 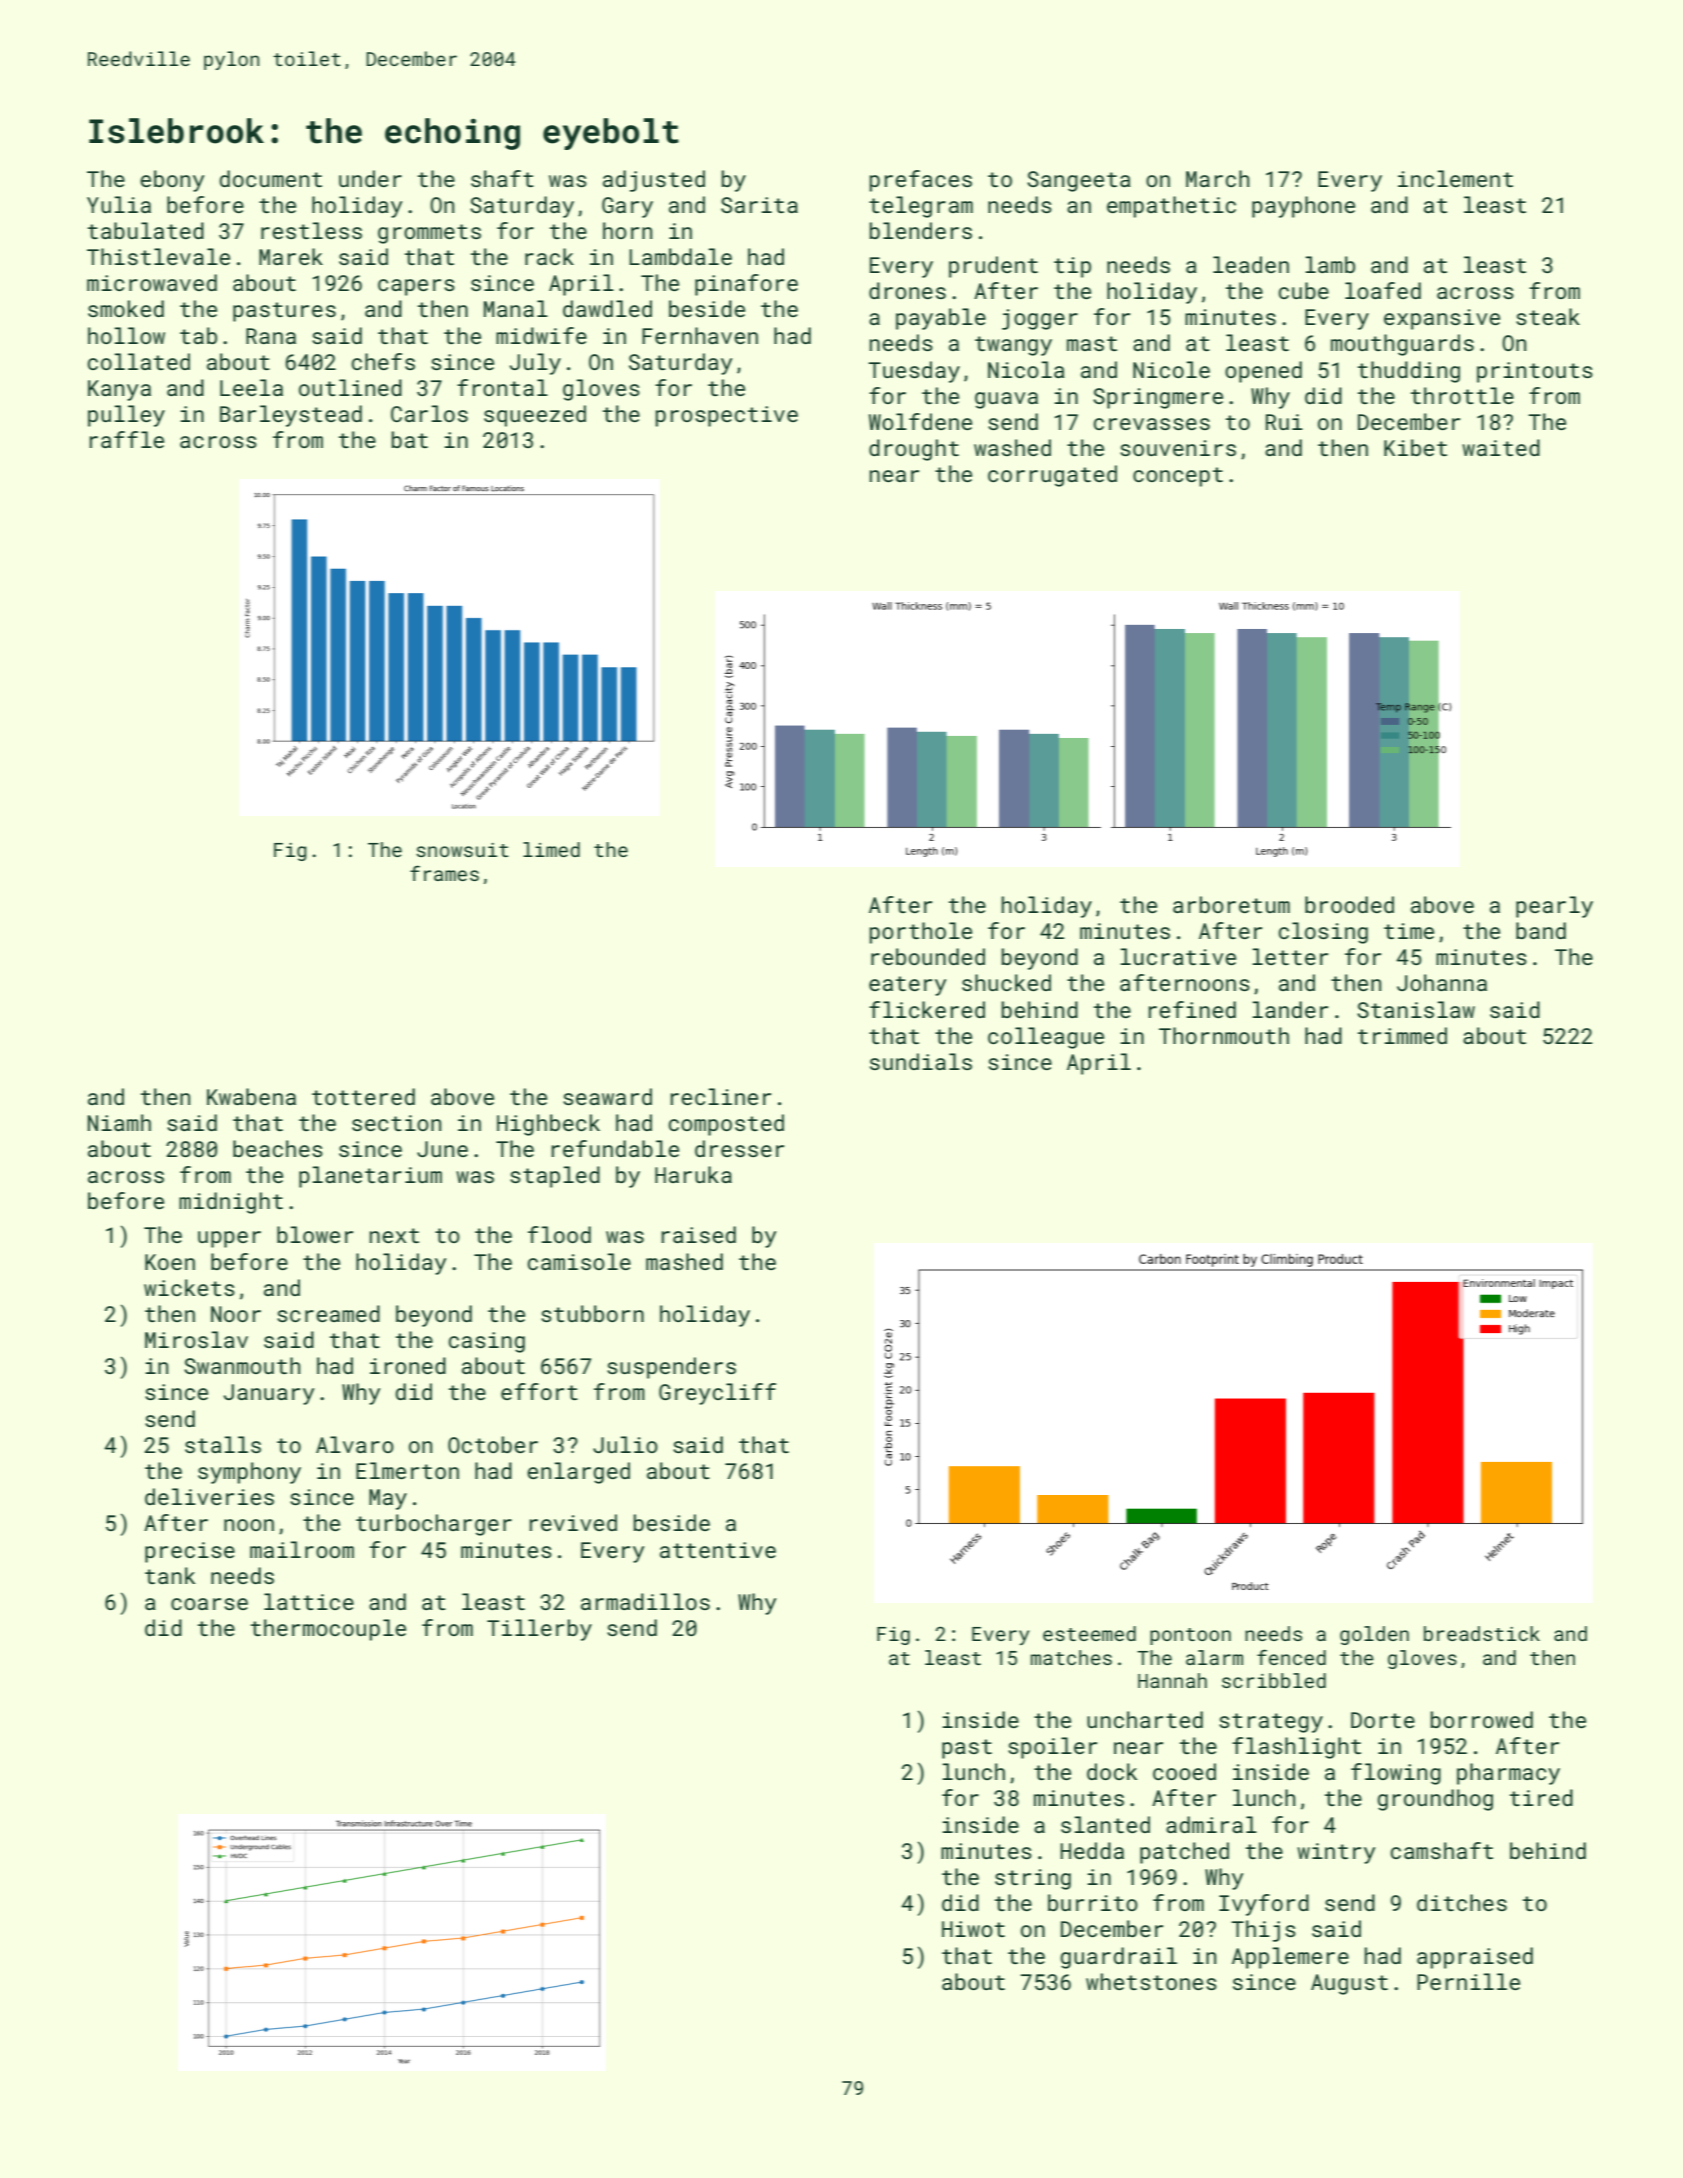 What do you see at coordinates (1482, 1633) in the screenshot?
I see `breadstick` at bounding box center [1482, 1633].
